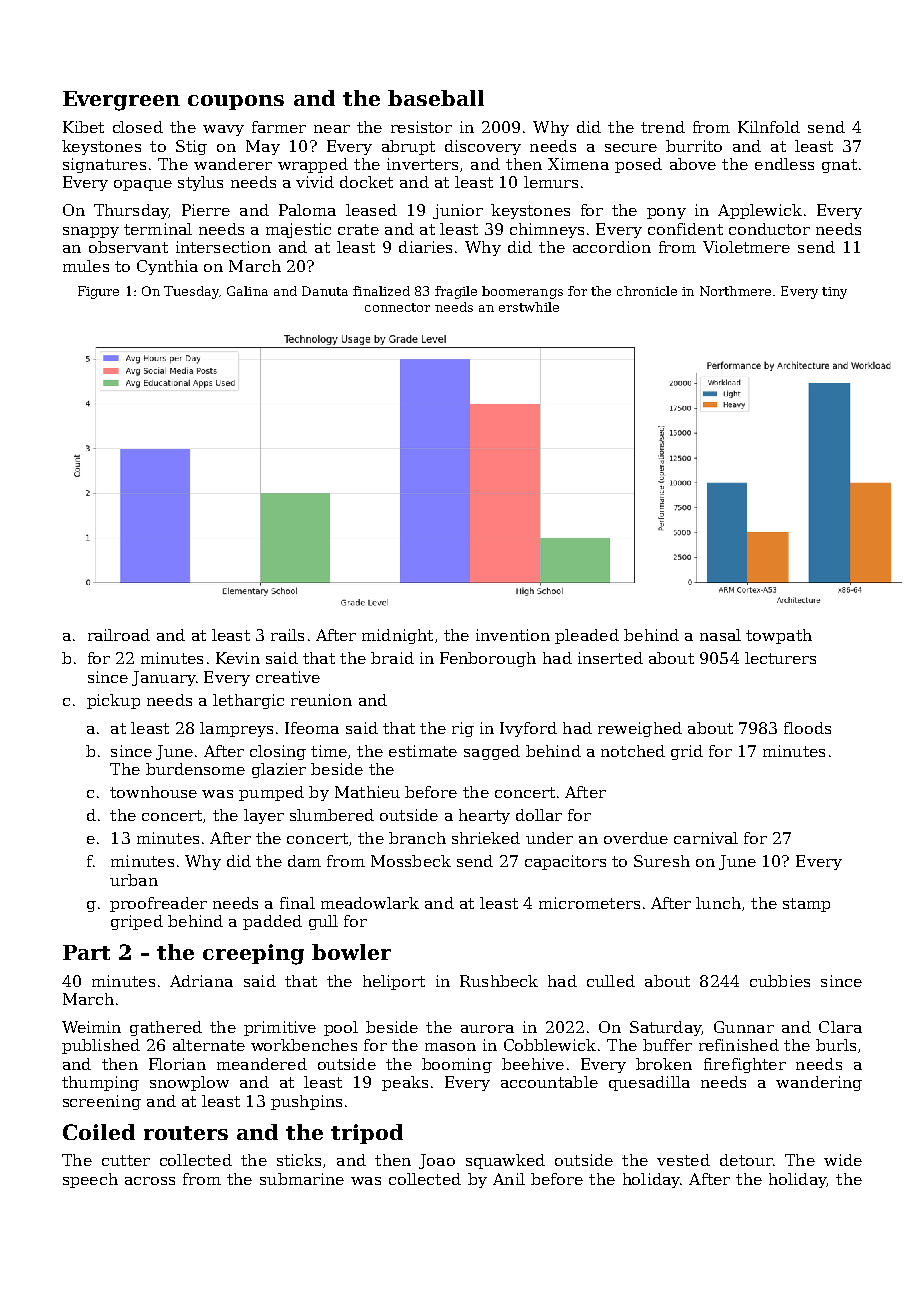  What do you see at coordinates (304, 861) in the image?
I see `dam` at bounding box center [304, 861].
